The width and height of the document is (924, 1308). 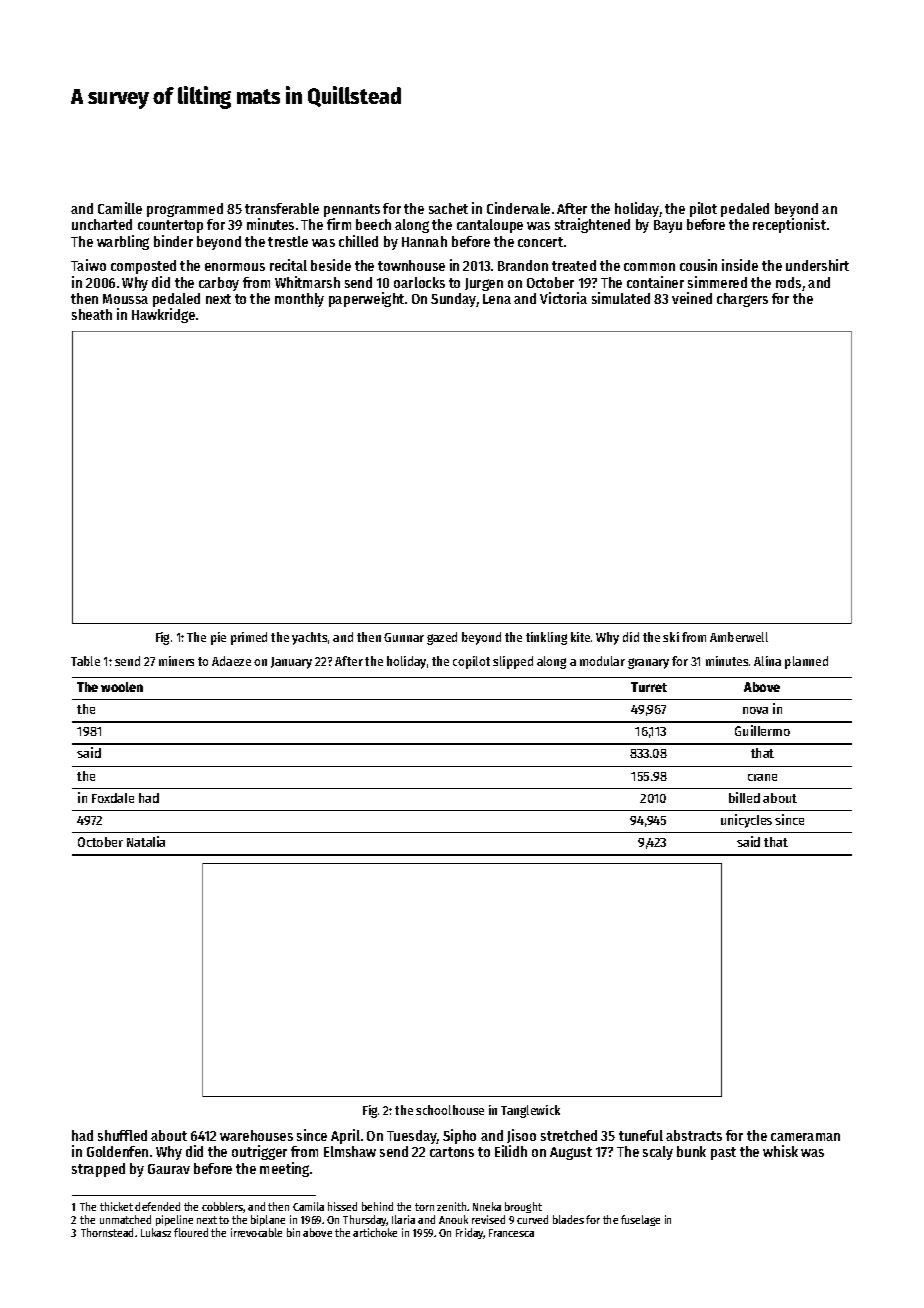 I want to click on unicycles, so click(x=746, y=821).
